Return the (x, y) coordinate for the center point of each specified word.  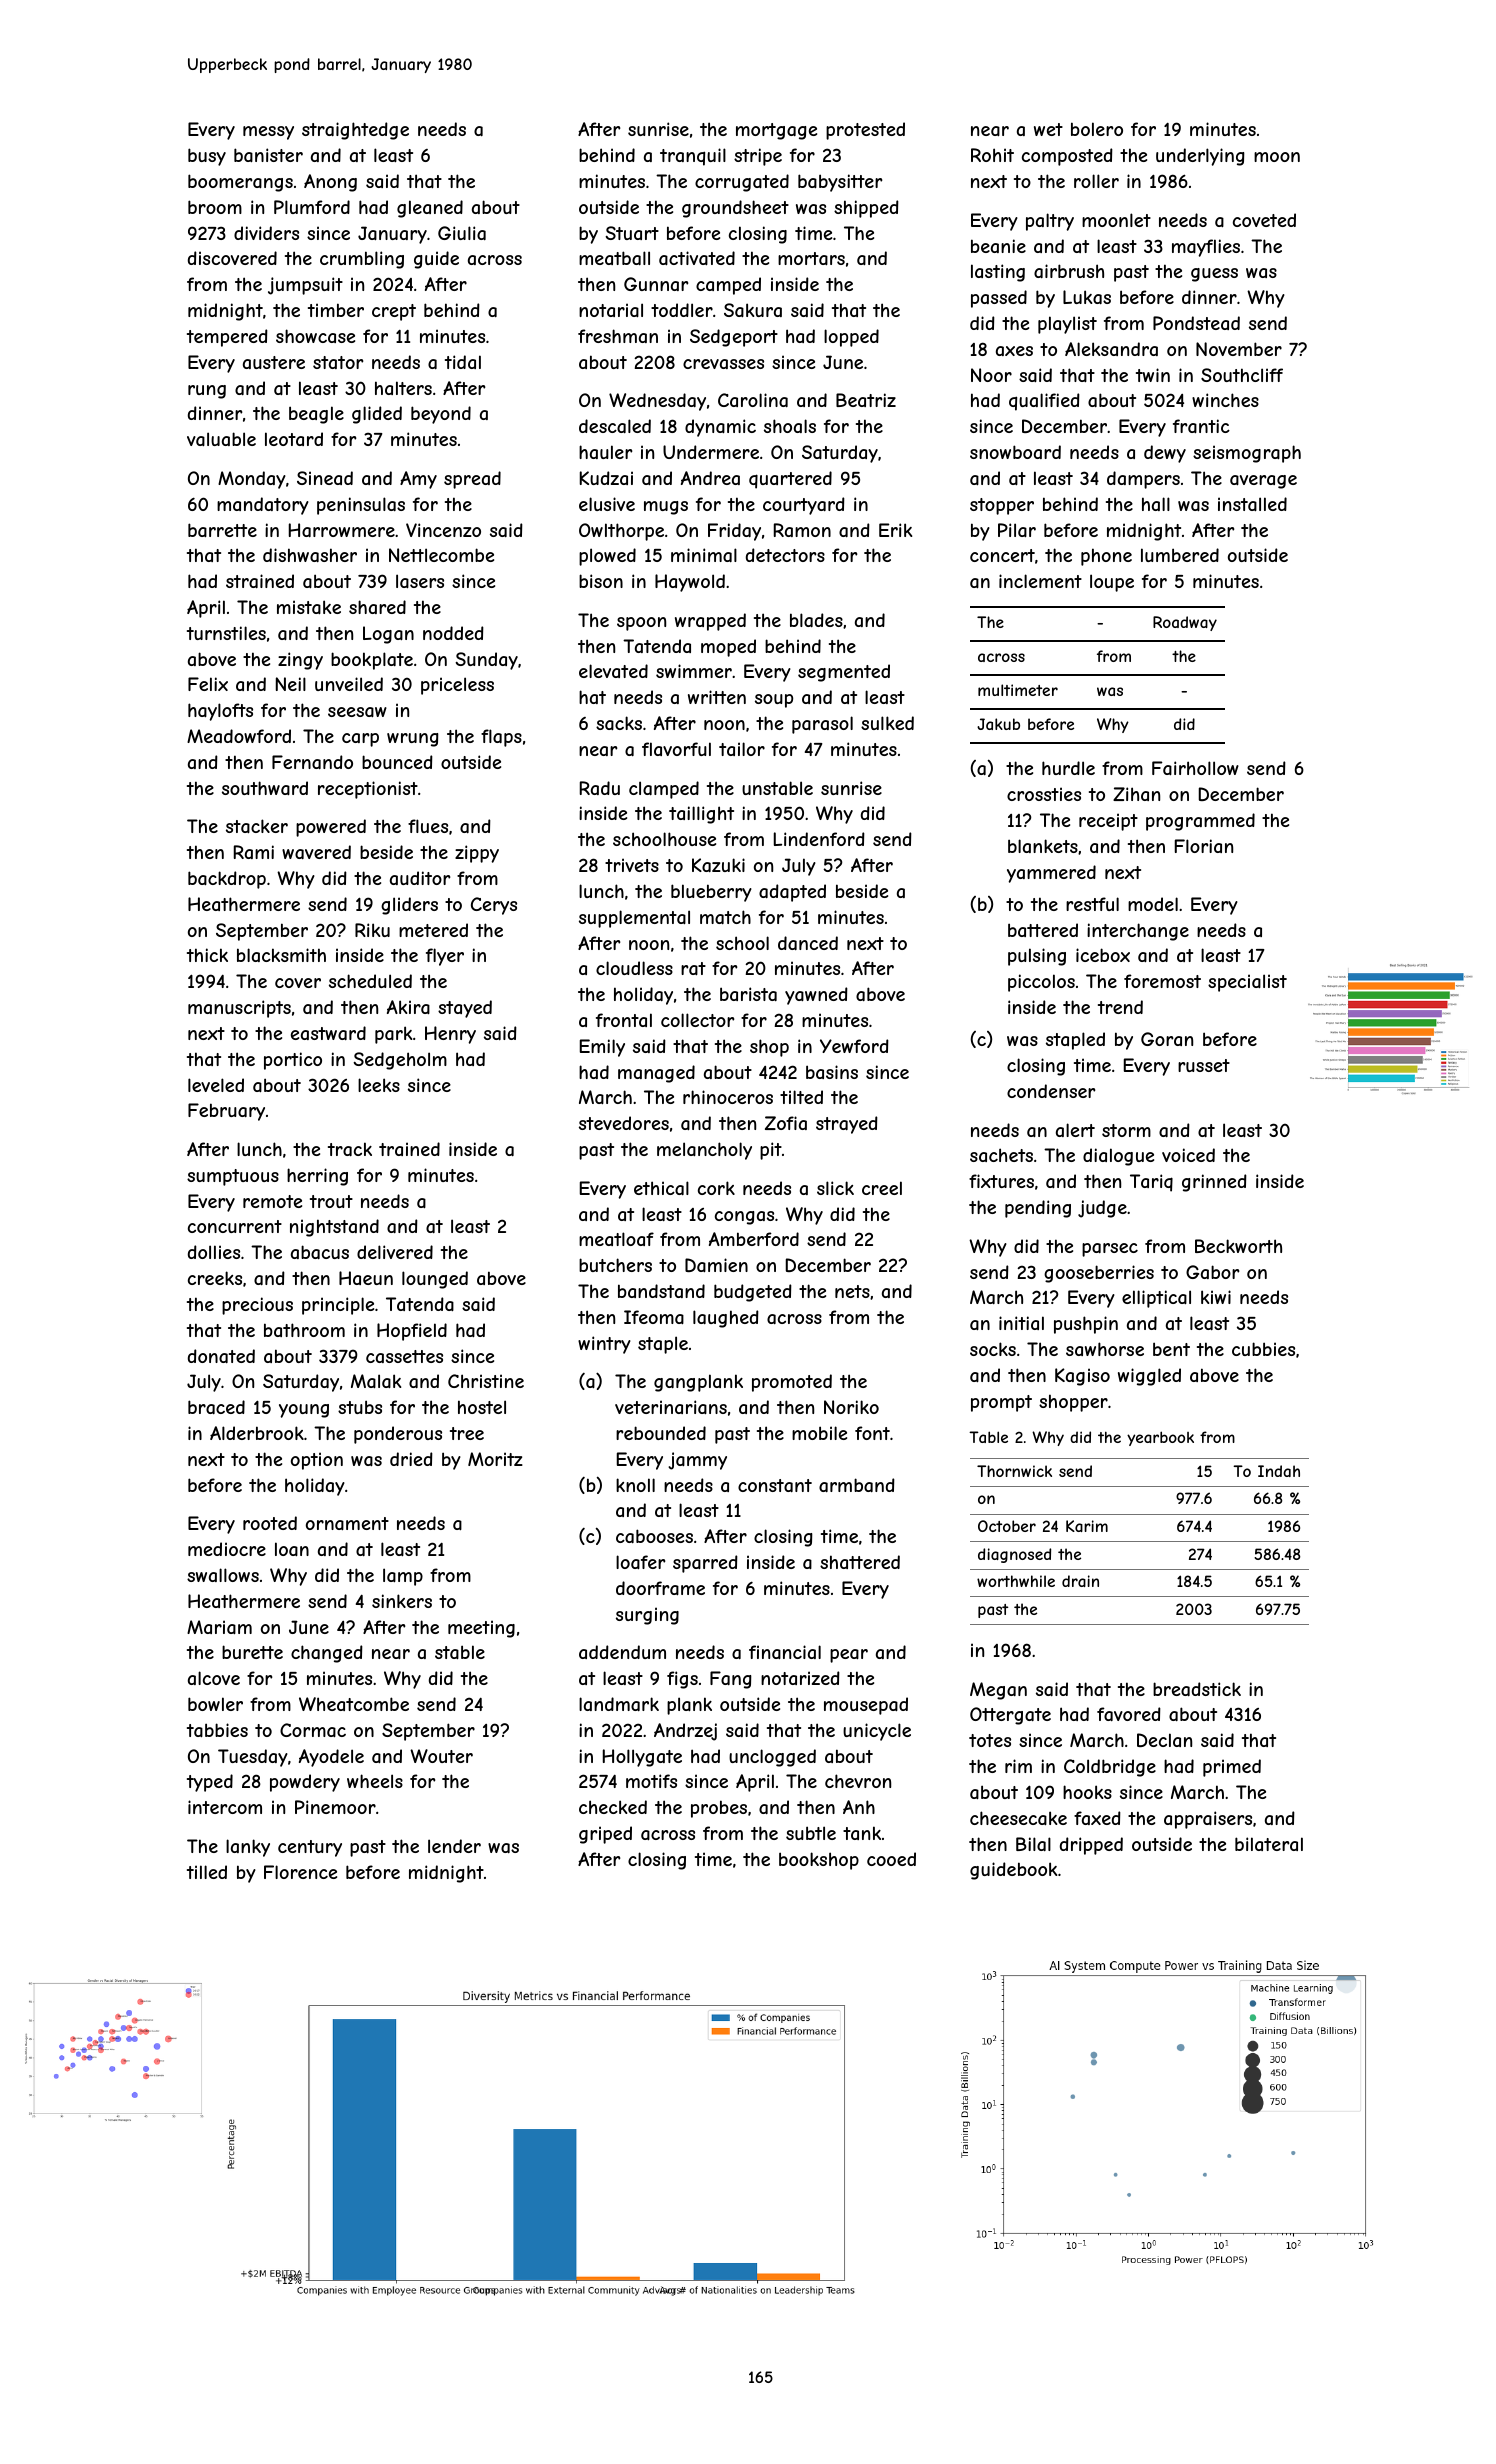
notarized (800, 1678)
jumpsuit (305, 286)
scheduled (370, 981)
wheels (375, 1781)
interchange (1138, 932)
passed (999, 299)
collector (697, 1020)
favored (1129, 1714)
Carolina (753, 400)
